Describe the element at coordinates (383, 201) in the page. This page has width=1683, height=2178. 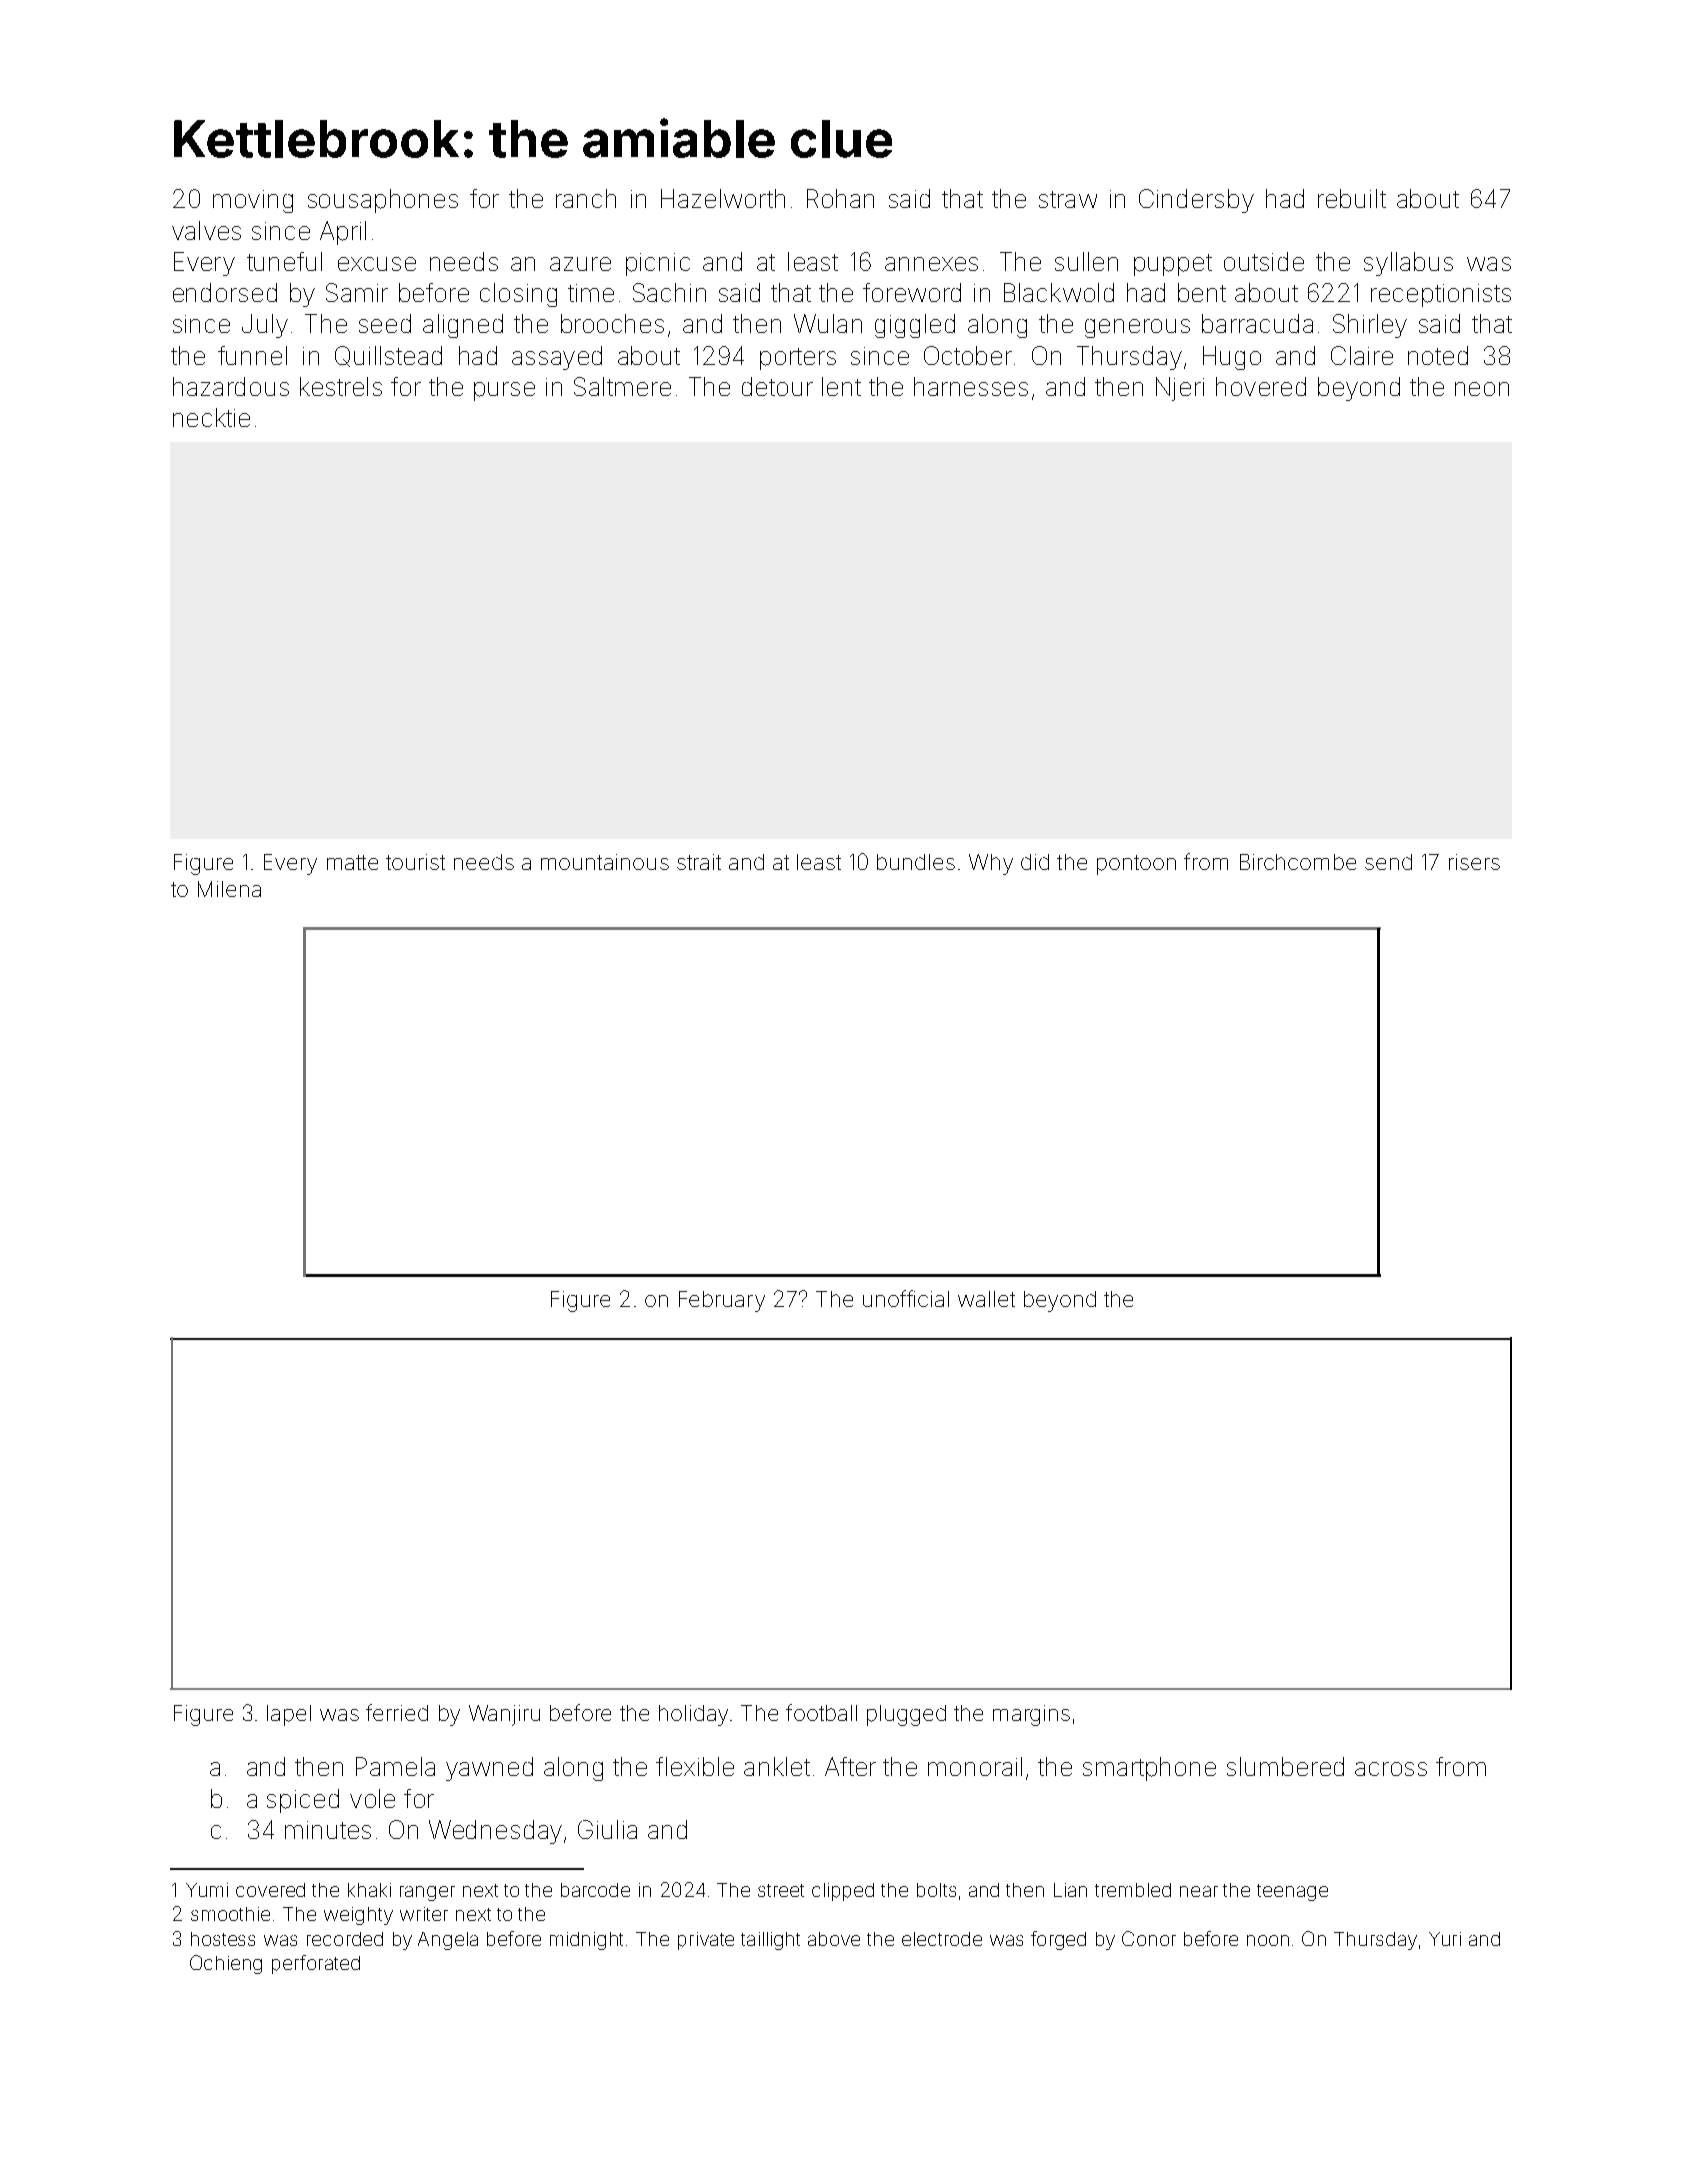
I see `sousaphones` at that location.
